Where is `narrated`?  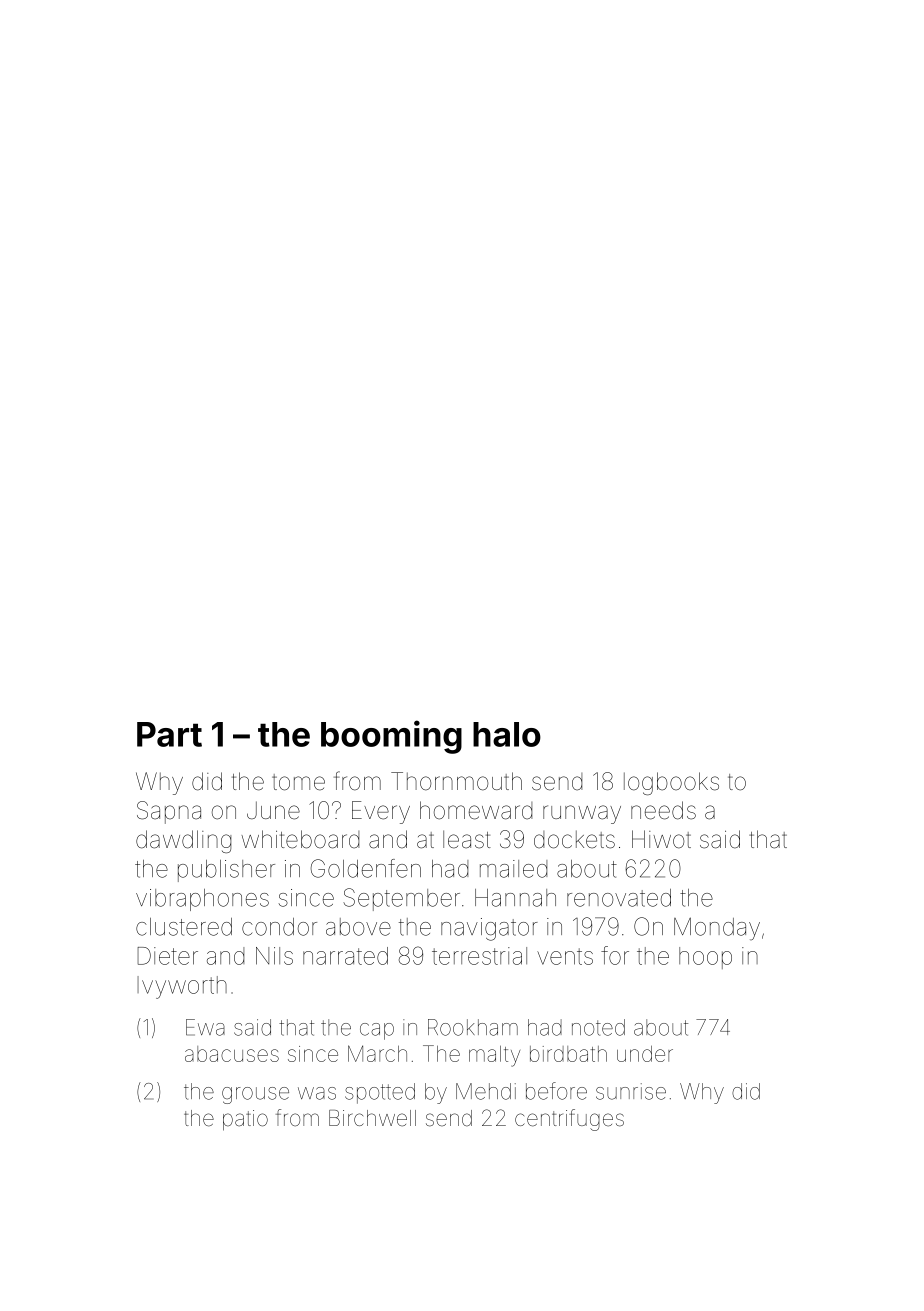 narrated is located at coordinates (345, 956).
